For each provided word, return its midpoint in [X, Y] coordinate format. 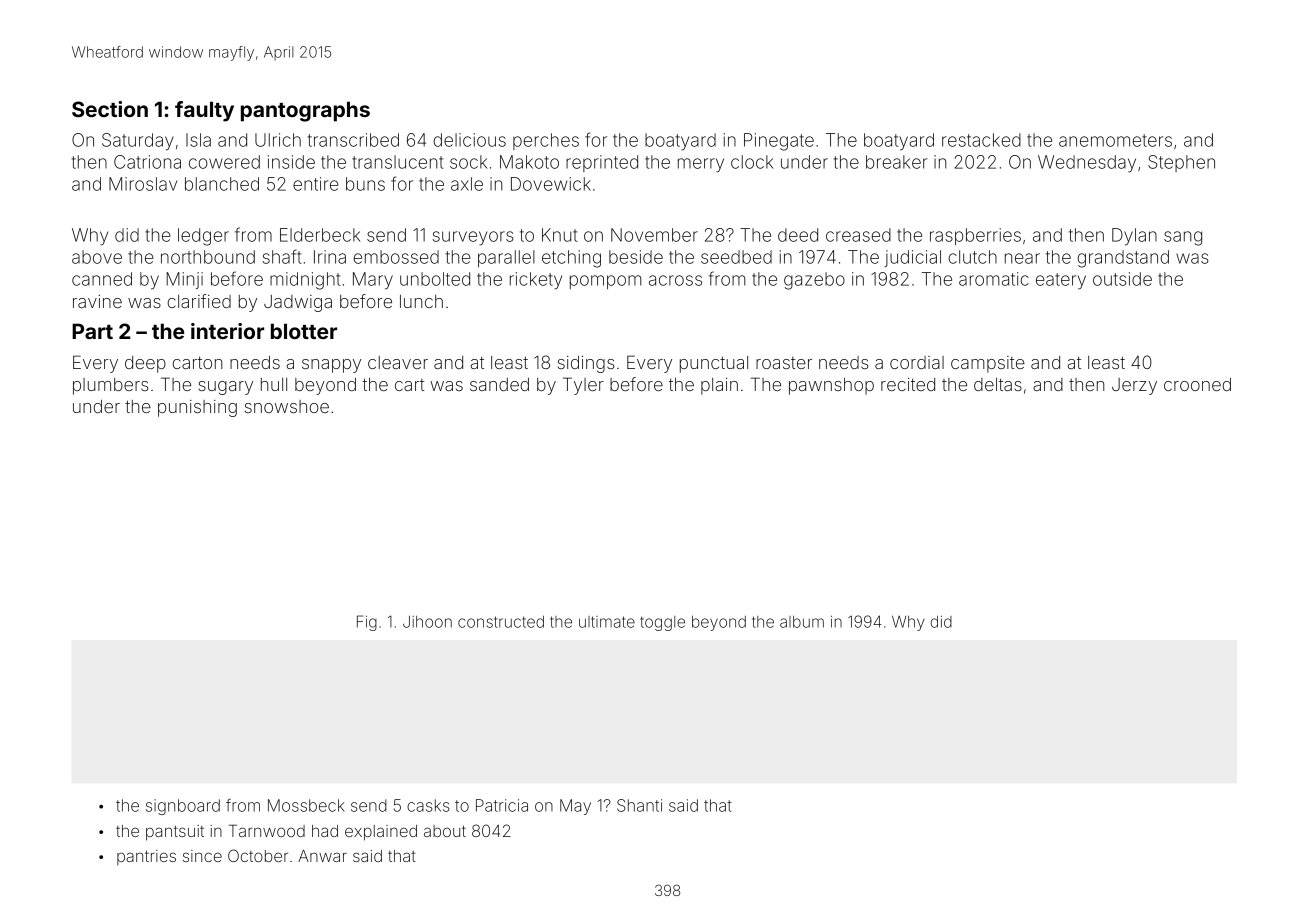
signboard [183, 807]
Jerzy [1134, 386]
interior [227, 331]
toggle [662, 623]
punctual [714, 364]
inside [291, 162]
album [802, 622]
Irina [330, 257]
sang [1183, 238]
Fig [367, 623]
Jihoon [427, 622]
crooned [1197, 384]
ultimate [607, 622]
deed [798, 235]
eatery [1061, 281]
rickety [536, 281]
